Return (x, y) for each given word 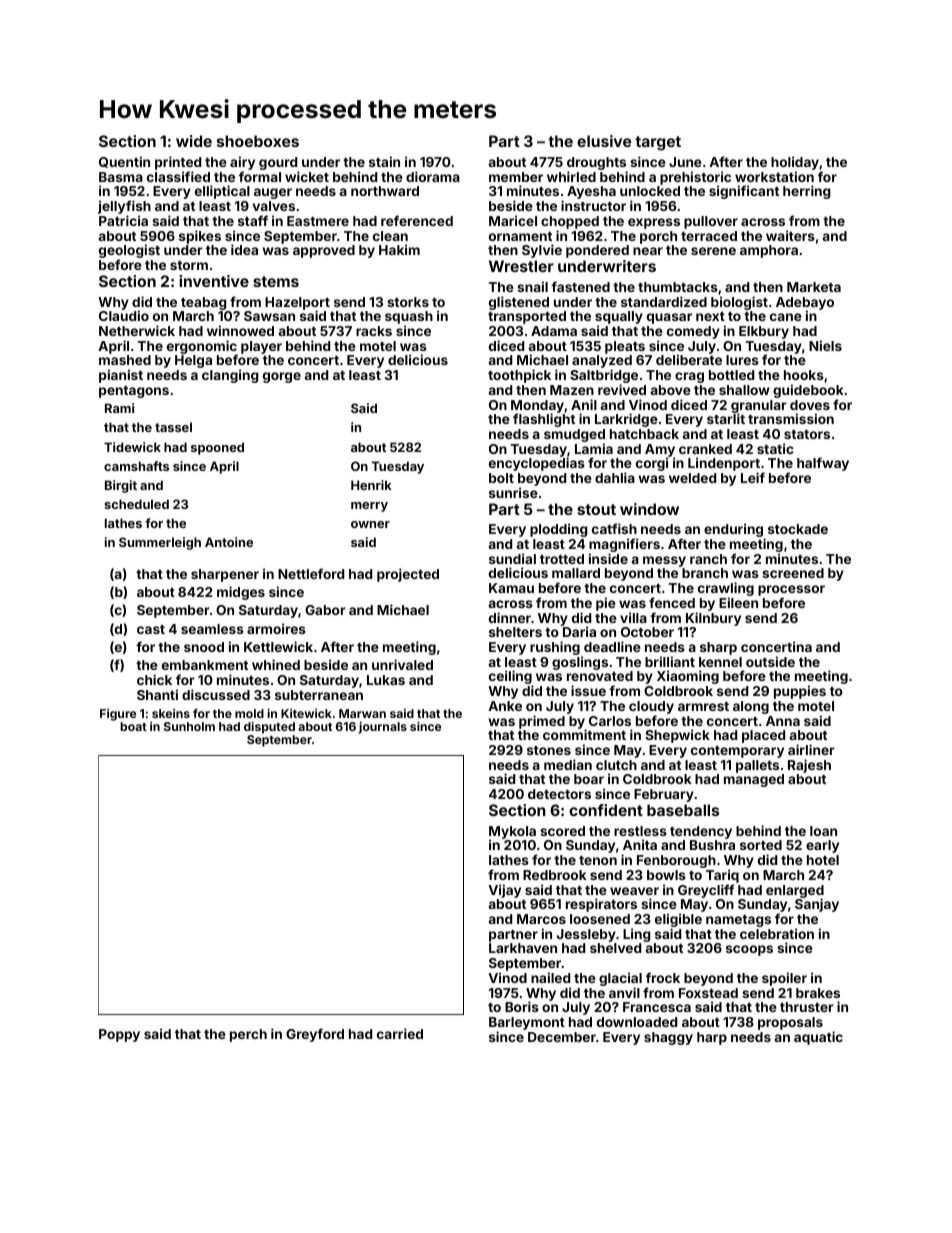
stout (596, 509)
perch (248, 1035)
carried (400, 1033)
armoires (276, 628)
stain (384, 161)
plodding (559, 530)
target (658, 143)
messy (664, 561)
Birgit (121, 486)
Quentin (124, 162)
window (649, 509)
